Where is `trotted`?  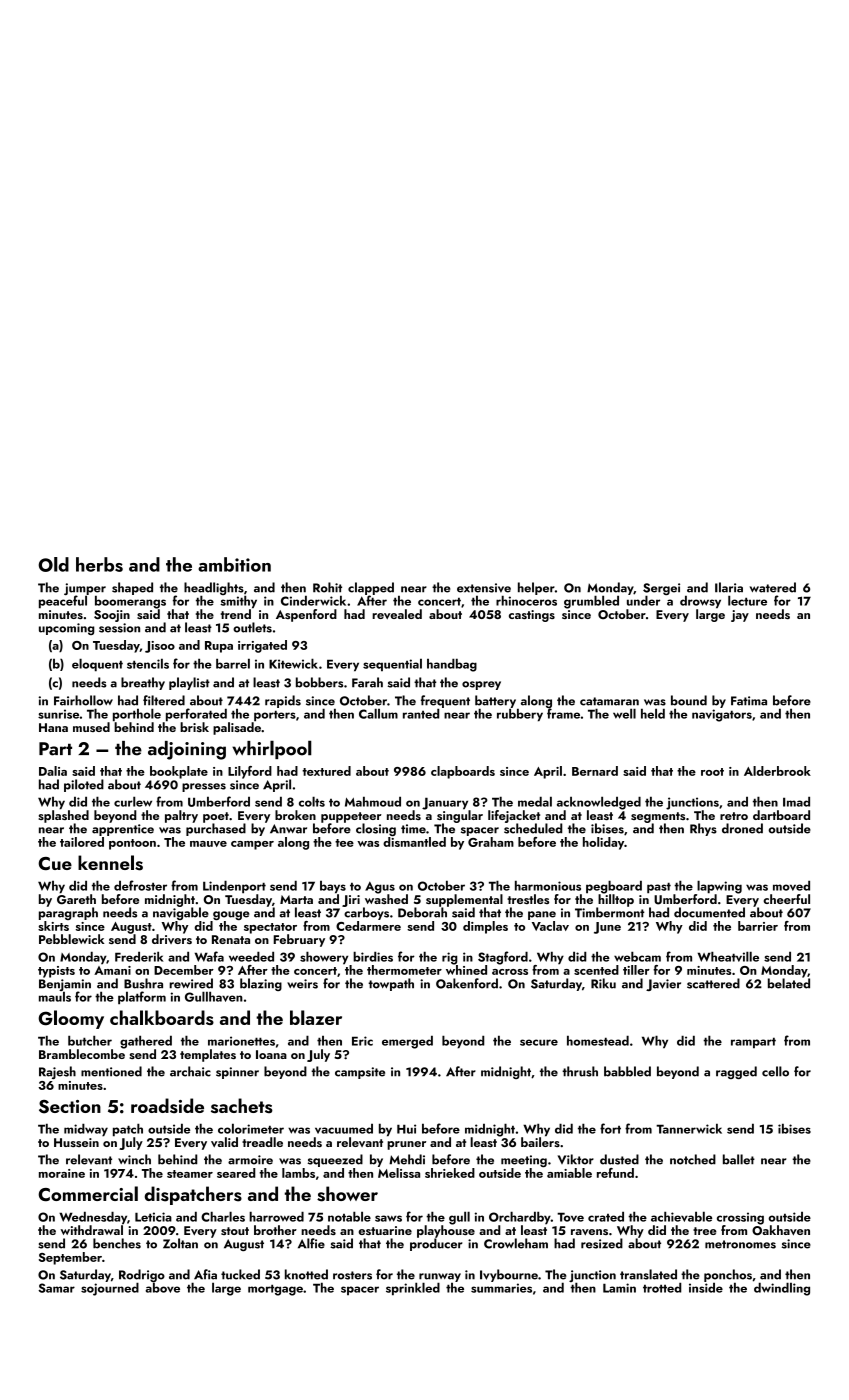
trotted is located at coordinates (662, 1287).
